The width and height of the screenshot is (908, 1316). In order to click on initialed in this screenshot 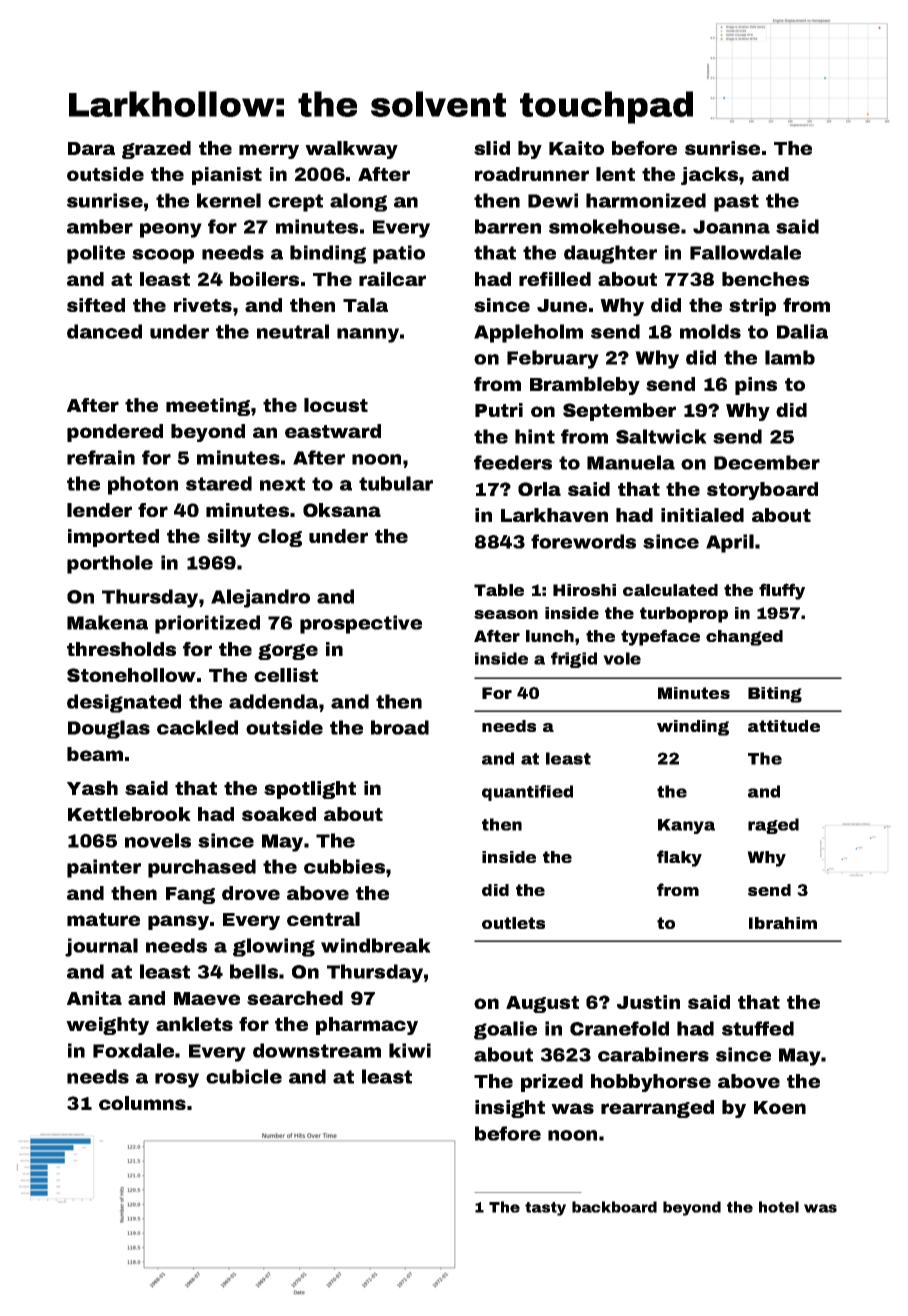, I will do `click(702, 515)`.
